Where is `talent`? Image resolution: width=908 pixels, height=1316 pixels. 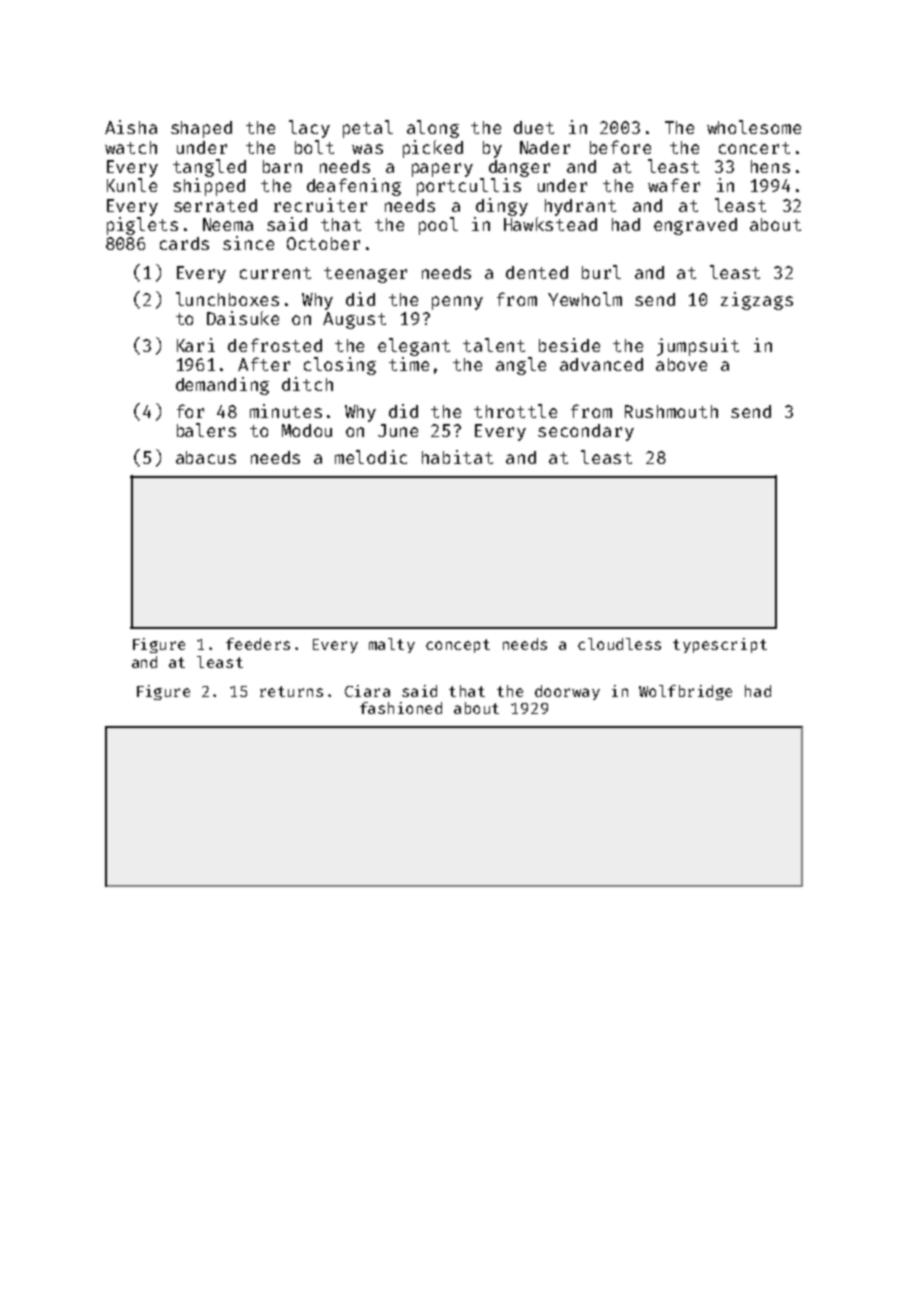 talent is located at coordinates (494, 345).
